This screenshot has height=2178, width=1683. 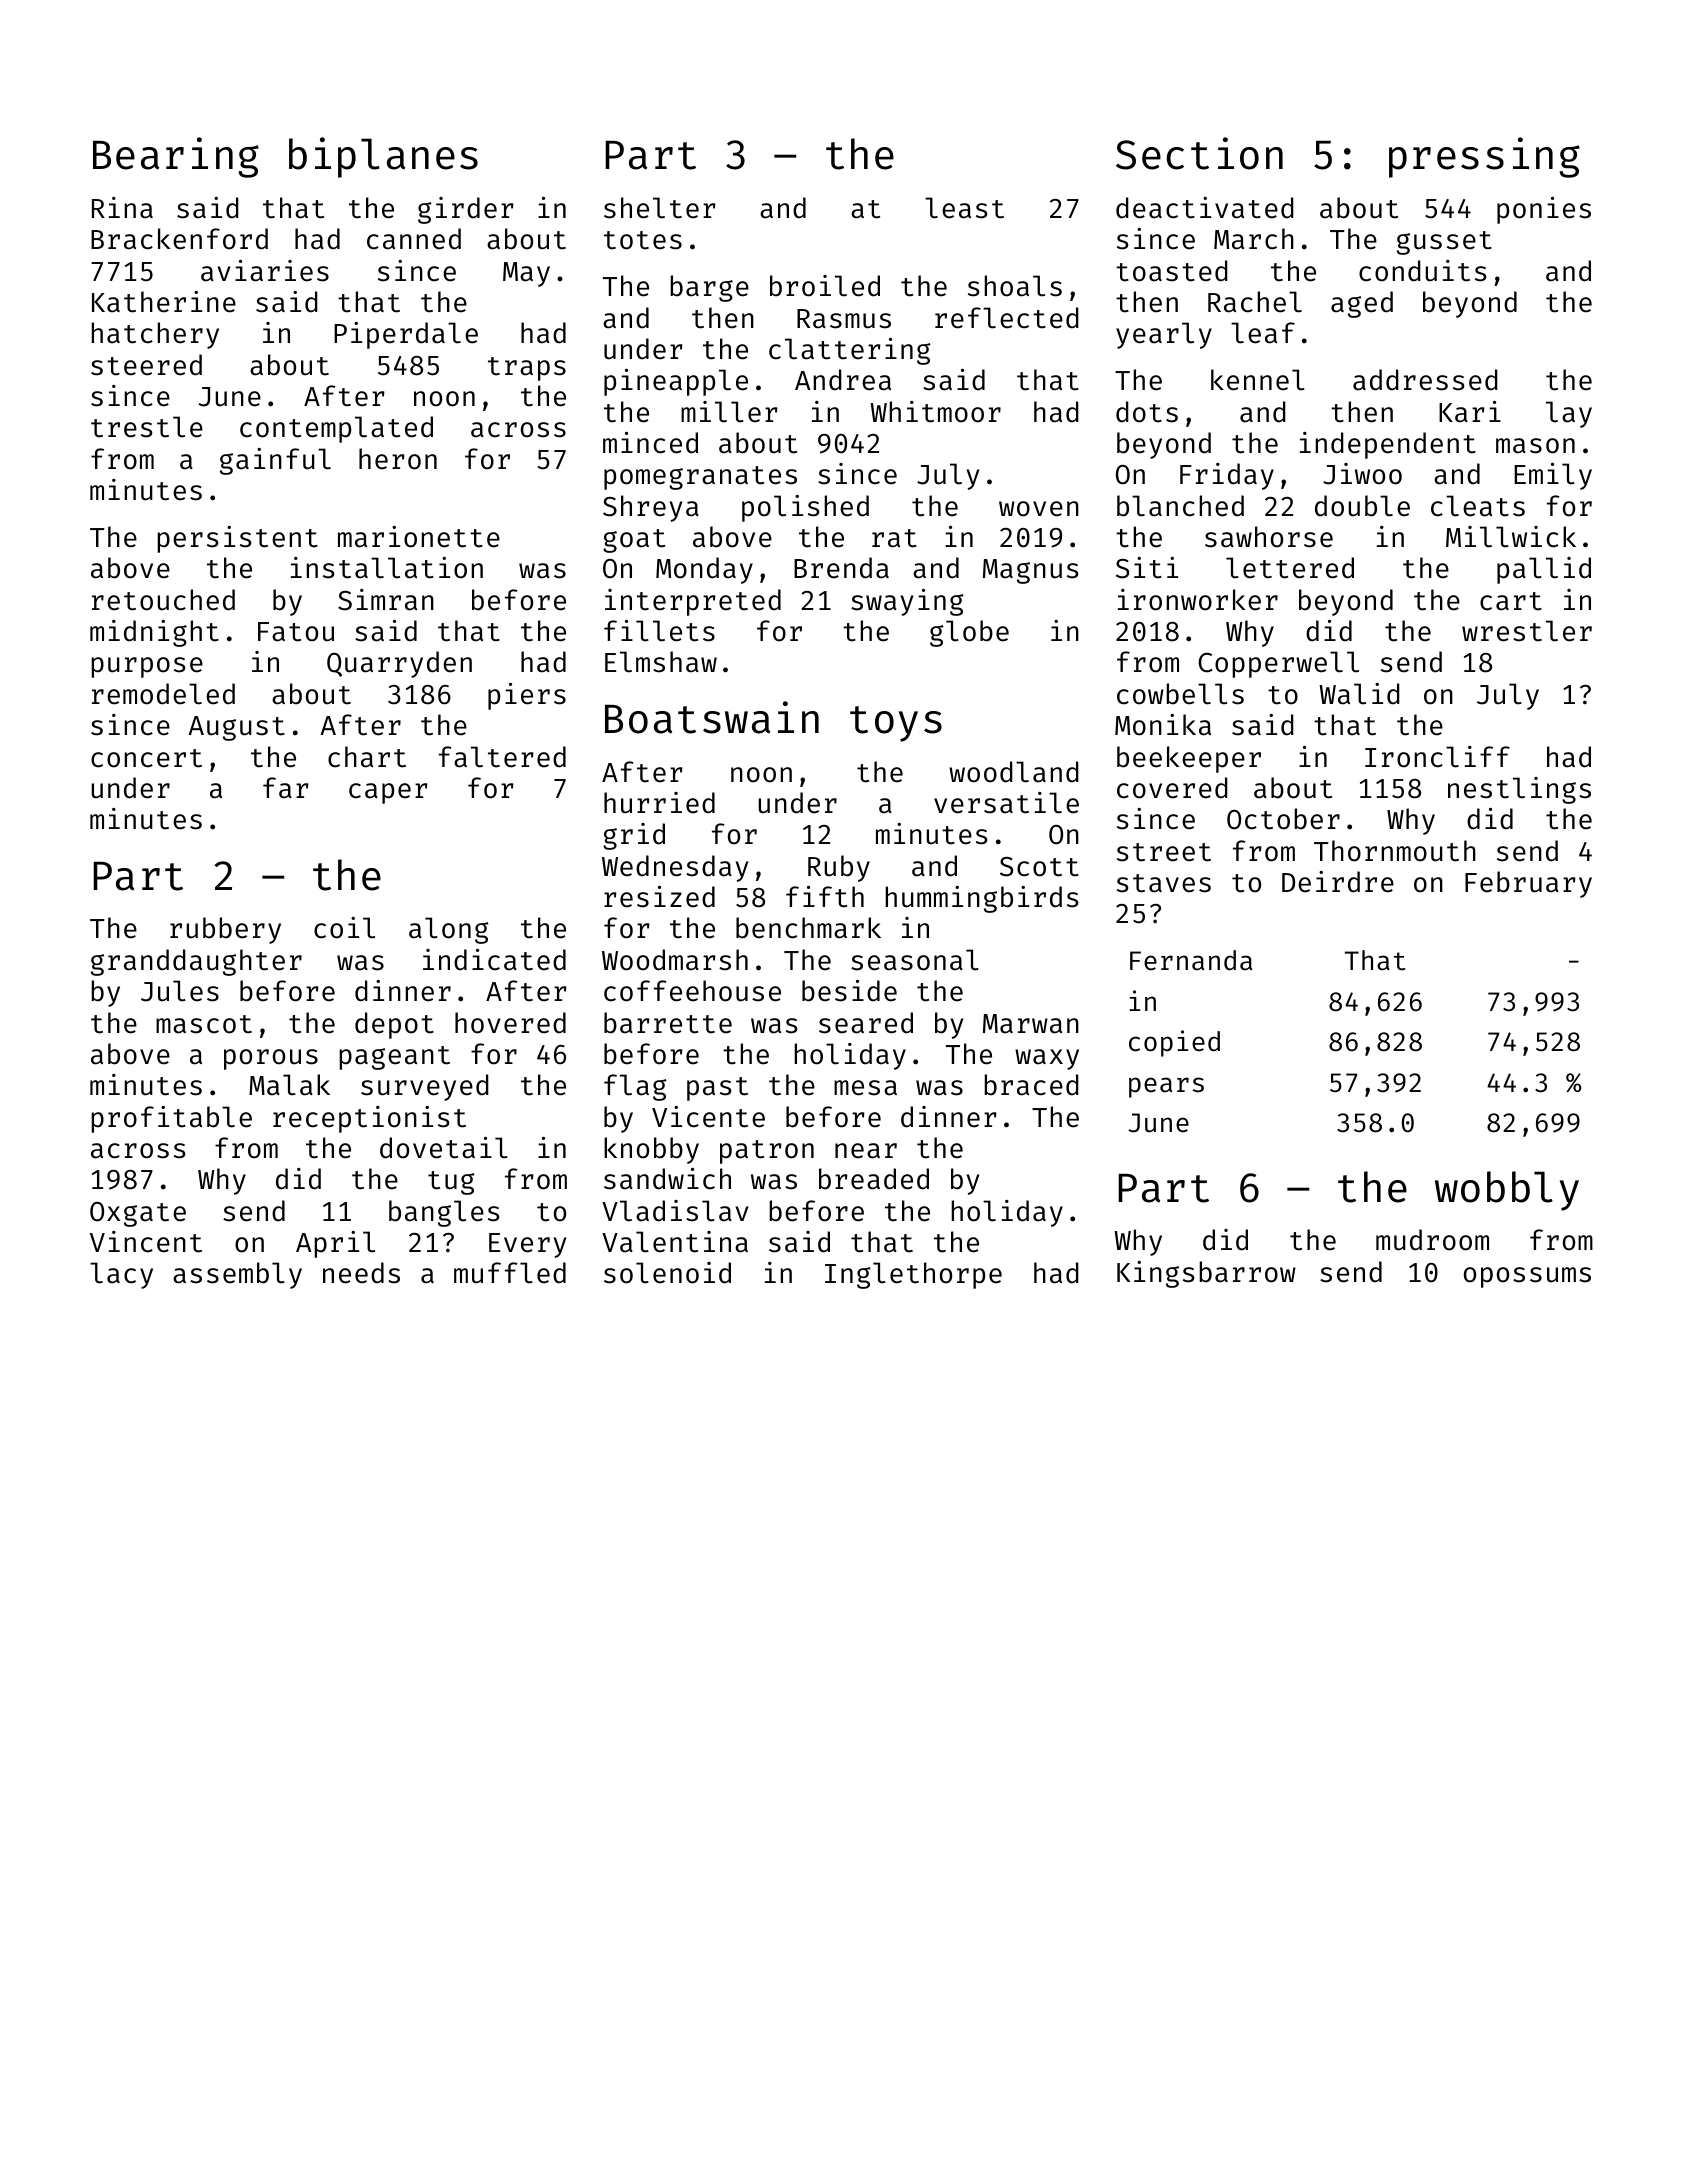 I want to click on February, so click(x=1528, y=884).
